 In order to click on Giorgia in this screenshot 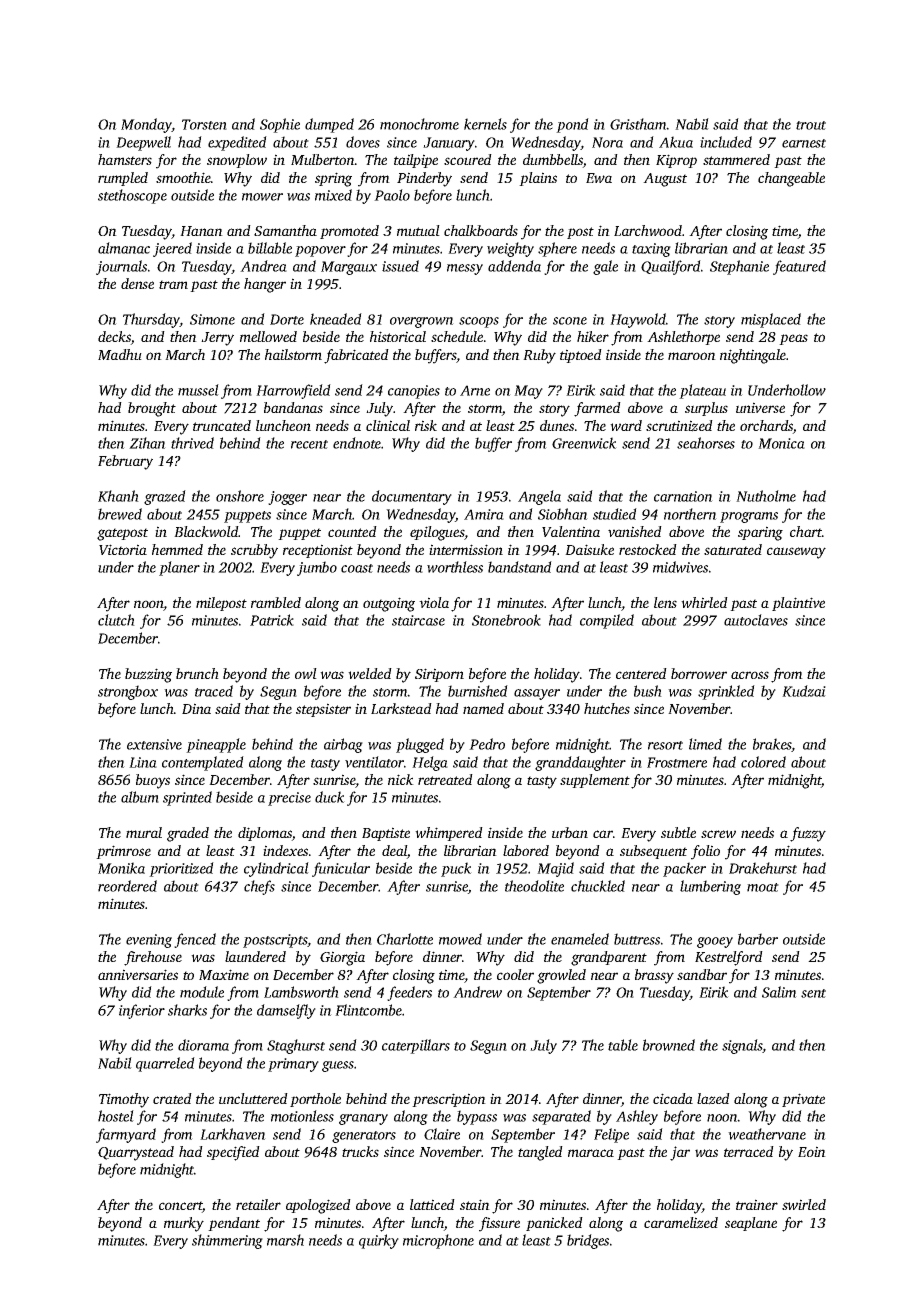, I will do `click(342, 958)`.
